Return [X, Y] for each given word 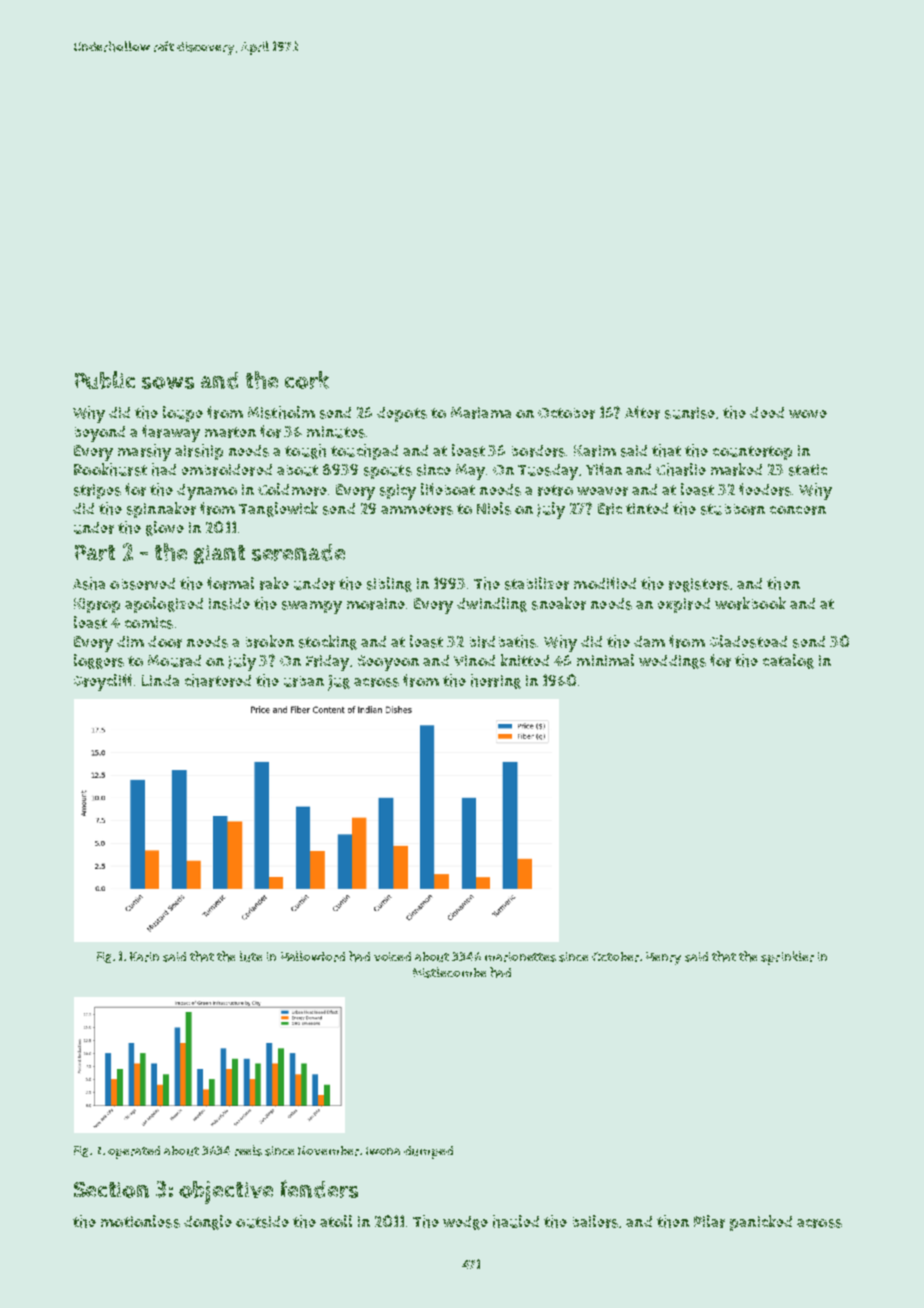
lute [251, 956]
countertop [752, 453]
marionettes [520, 957]
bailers [595, 1221]
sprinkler [787, 958]
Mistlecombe [449, 972]
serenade [298, 552]
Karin [144, 957]
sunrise [690, 413]
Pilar [709, 1221]
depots [402, 414]
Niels [494, 508]
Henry [663, 958]
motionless [140, 1221]
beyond [100, 434]
